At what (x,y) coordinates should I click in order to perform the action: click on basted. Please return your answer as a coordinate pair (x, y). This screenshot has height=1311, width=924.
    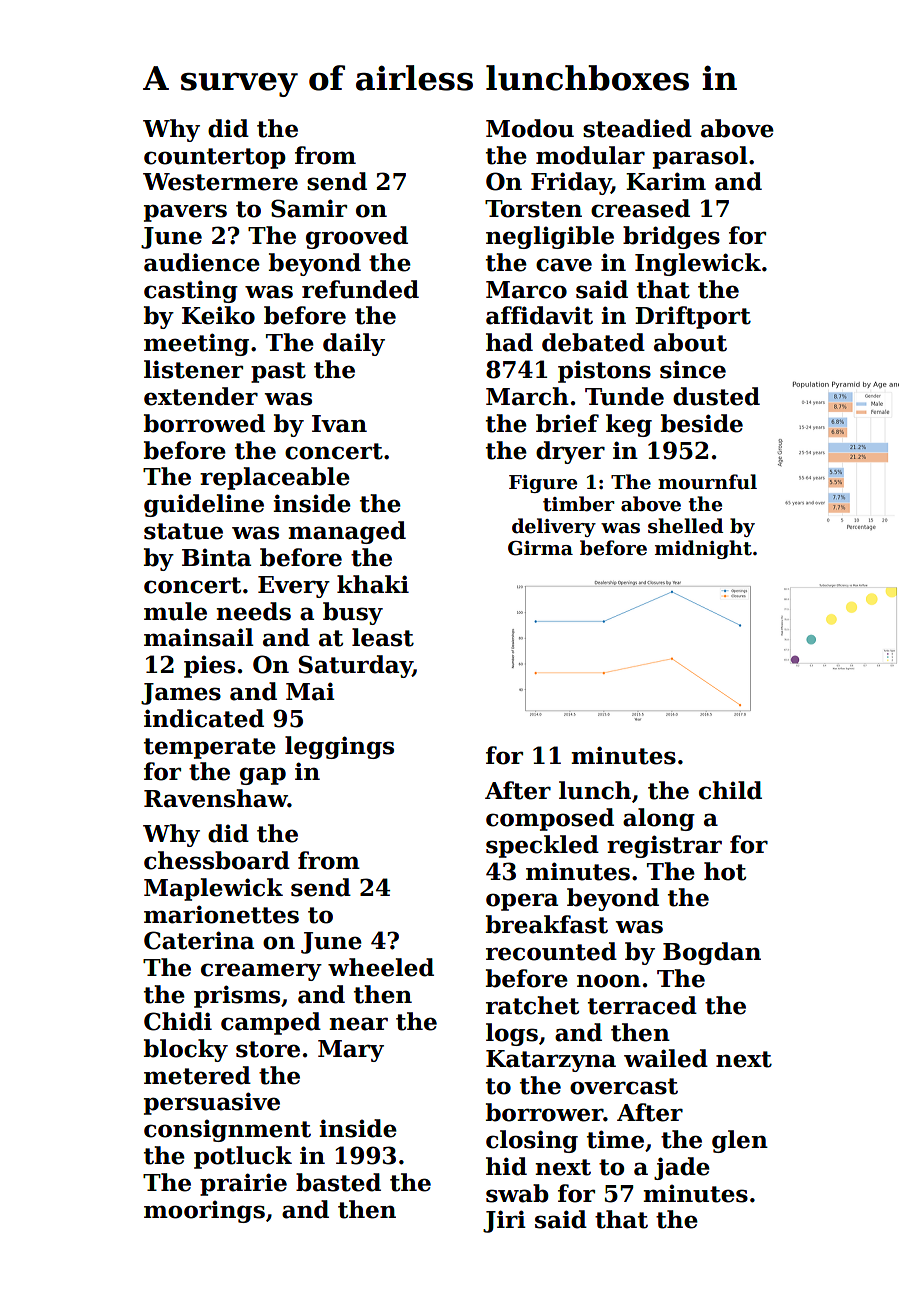
    Looking at the image, I should click on (338, 1182).
